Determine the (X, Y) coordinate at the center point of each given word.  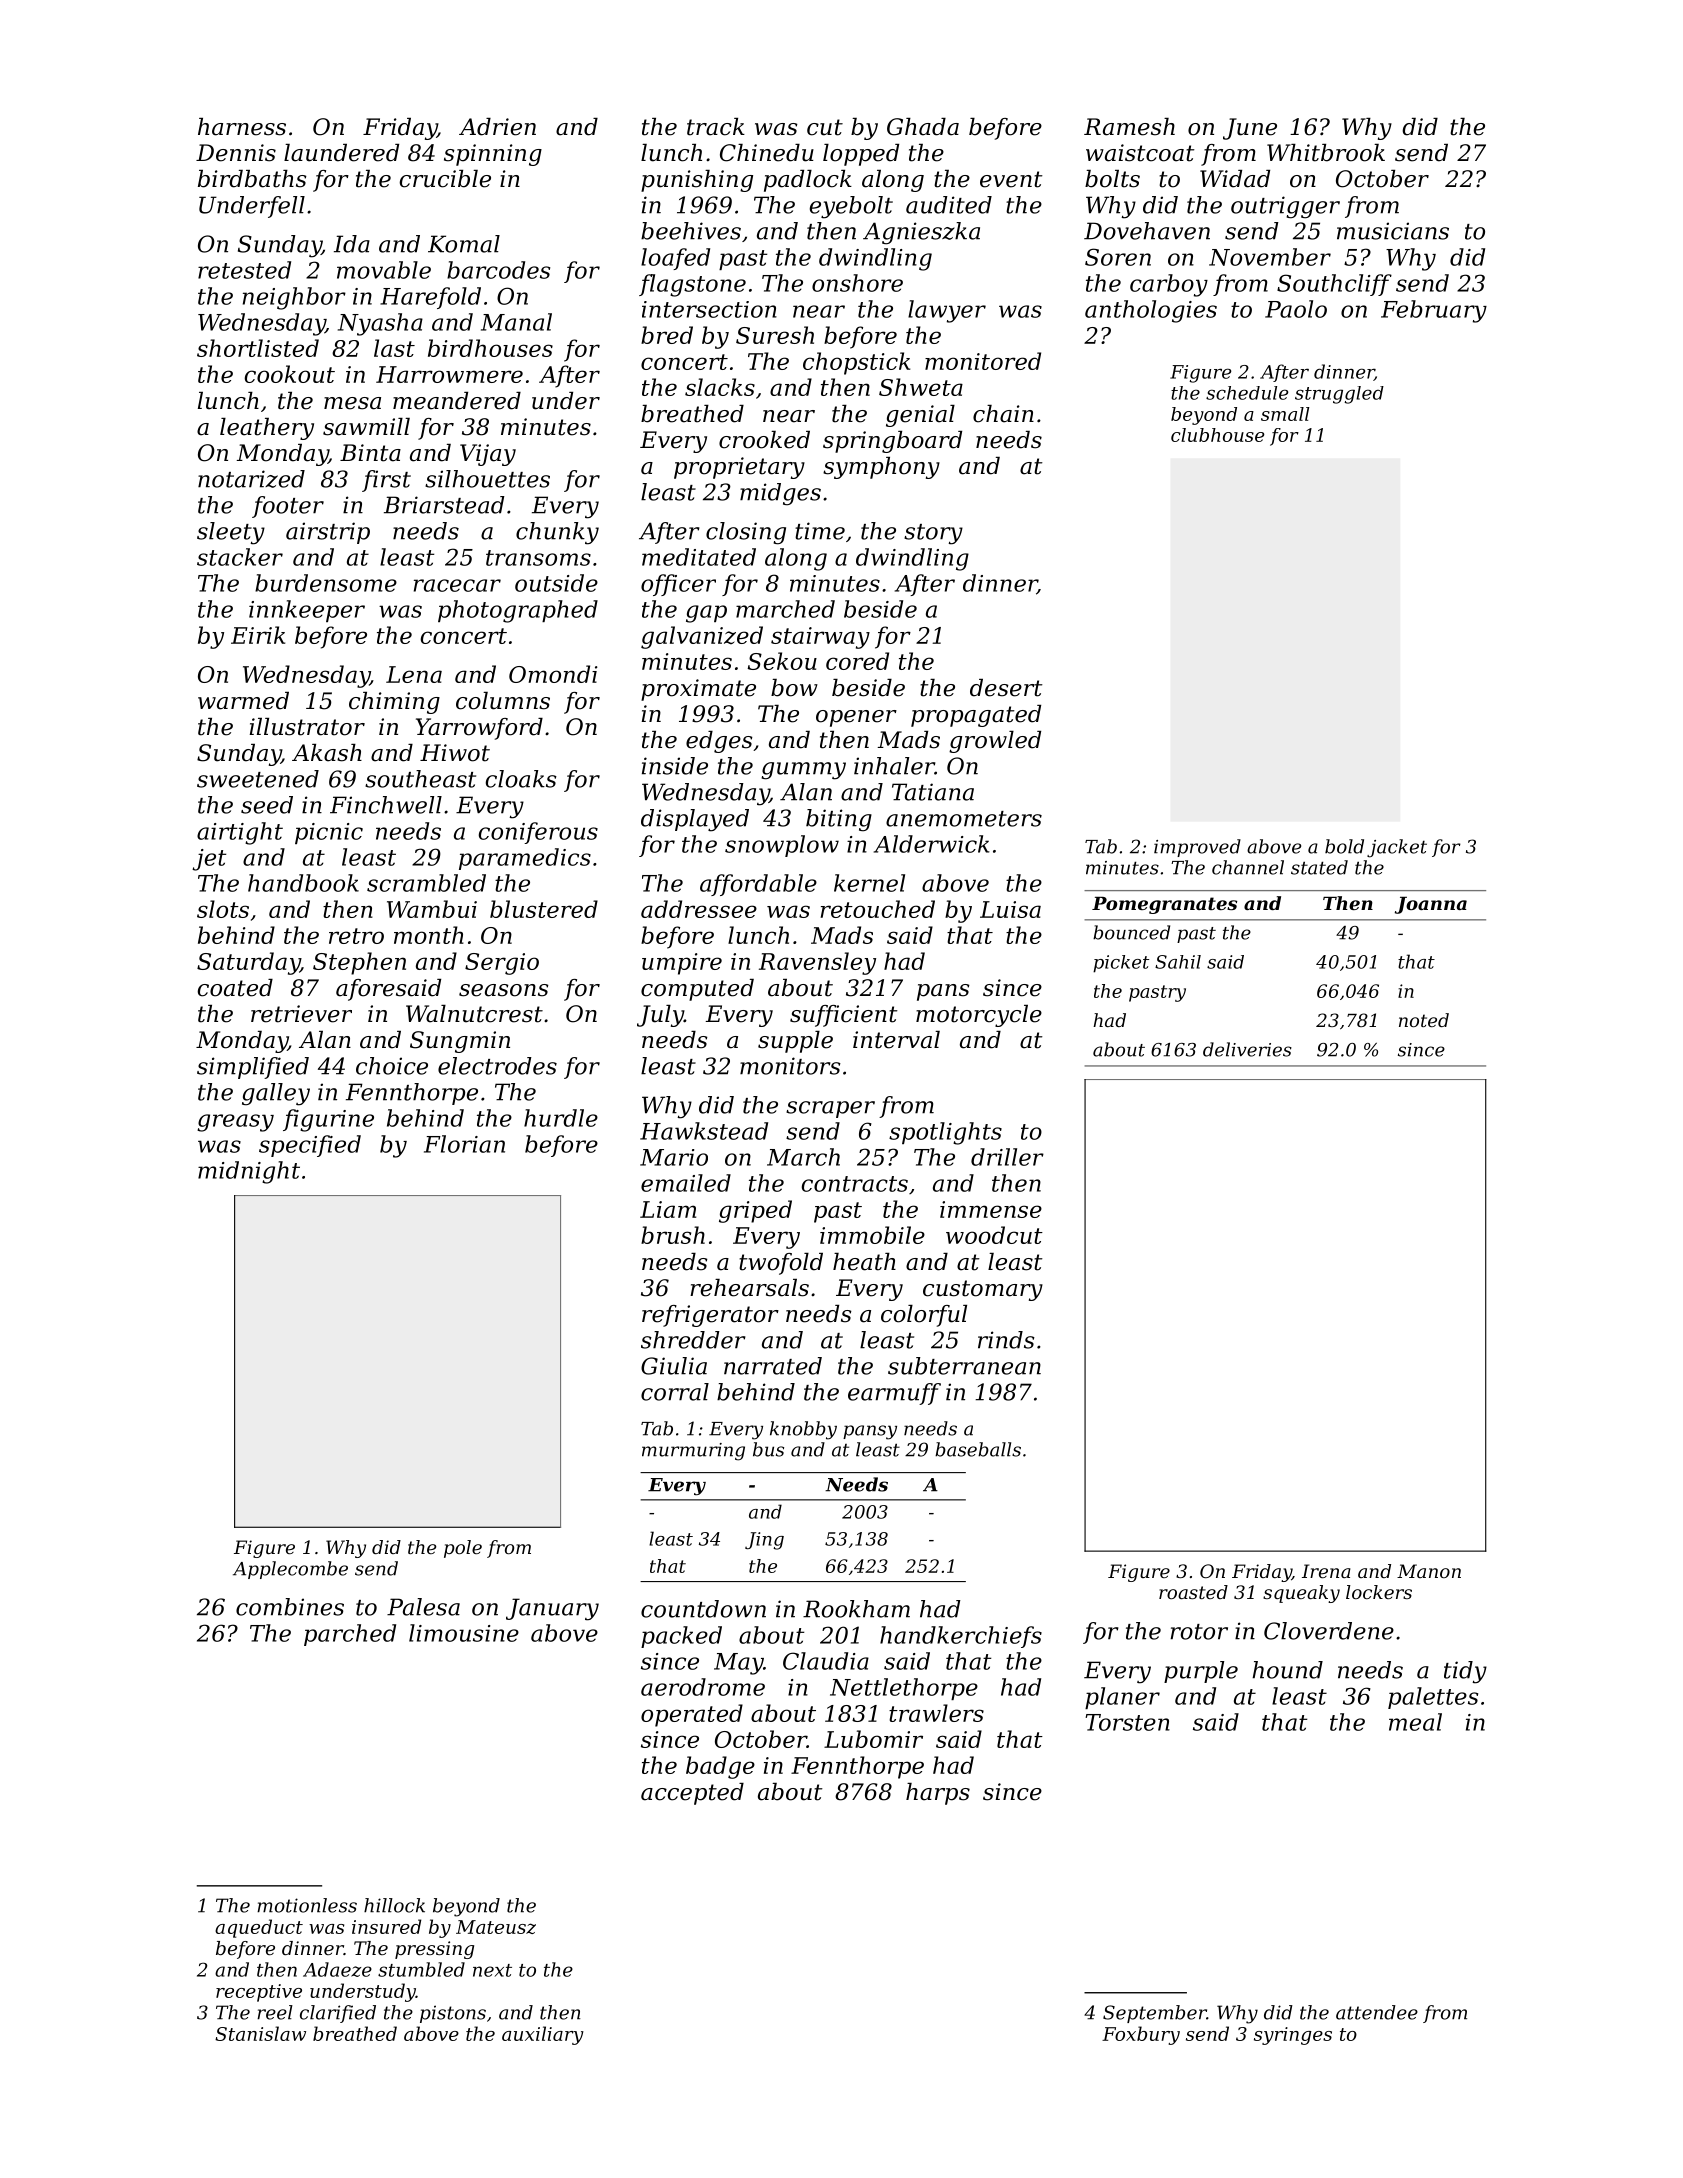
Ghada (923, 127)
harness (242, 127)
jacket (1397, 848)
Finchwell (386, 805)
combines (290, 1607)
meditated (699, 557)
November (1270, 257)
